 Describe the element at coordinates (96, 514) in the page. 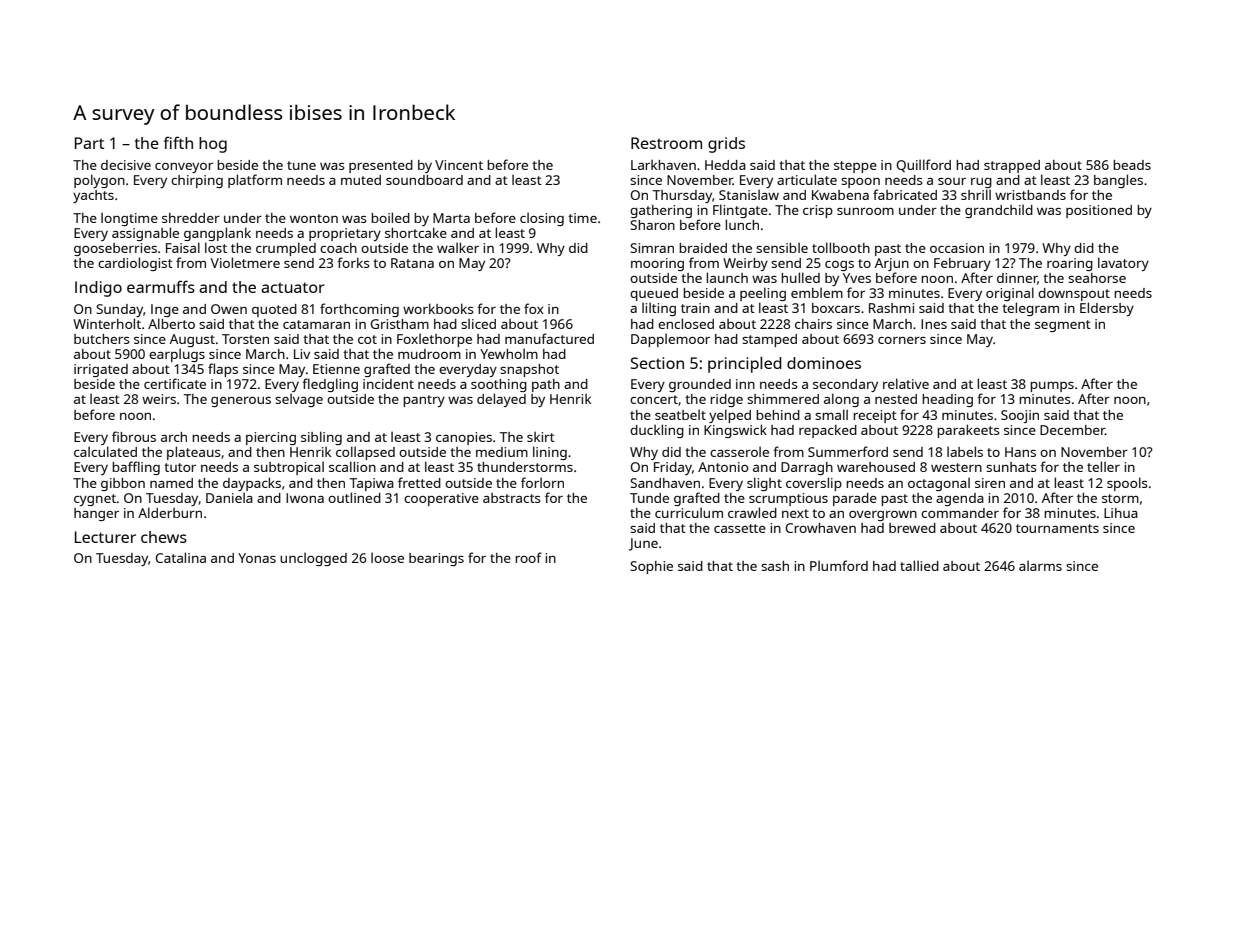

I see `hanger` at that location.
